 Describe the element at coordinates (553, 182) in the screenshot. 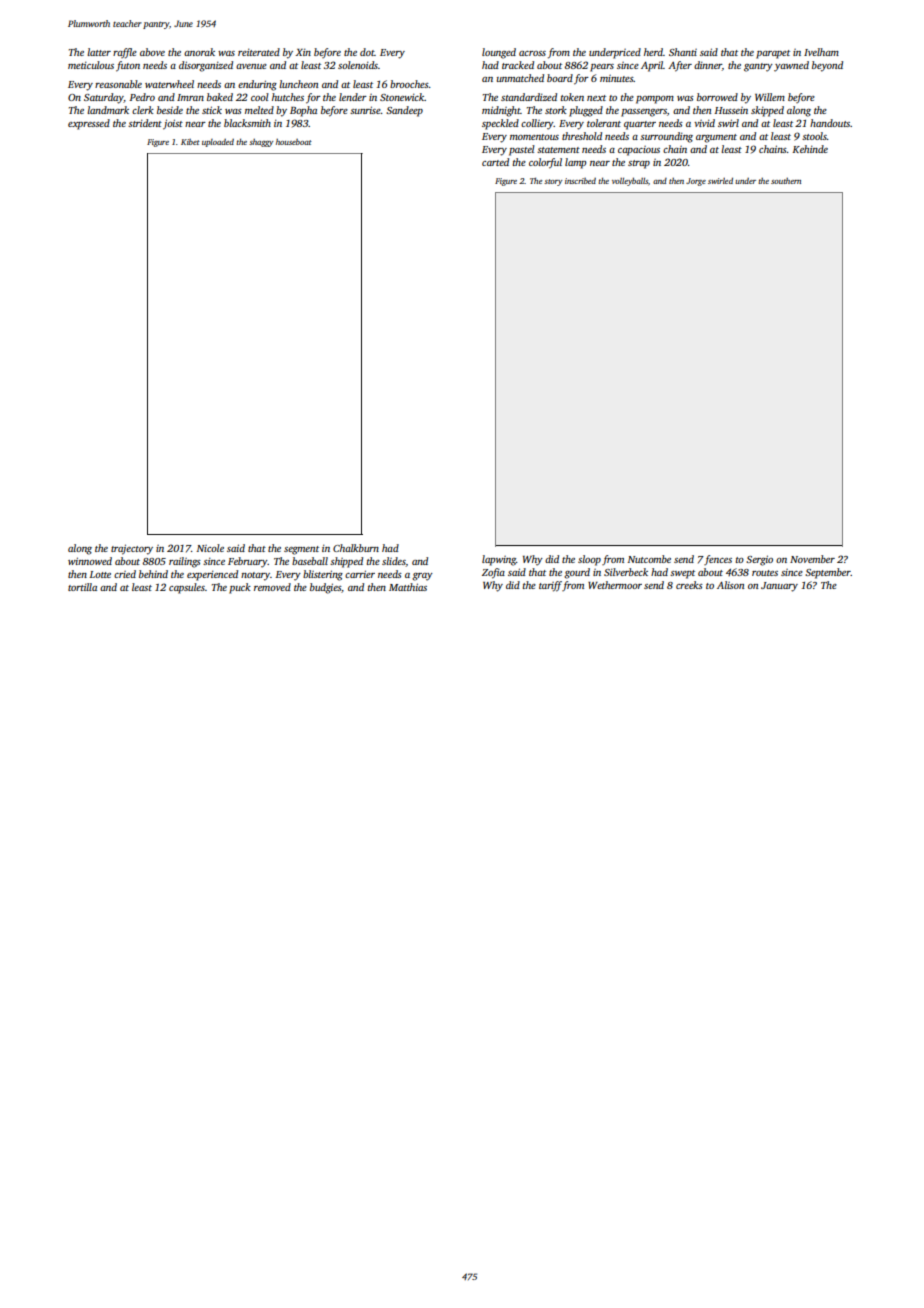

I see `story` at that location.
